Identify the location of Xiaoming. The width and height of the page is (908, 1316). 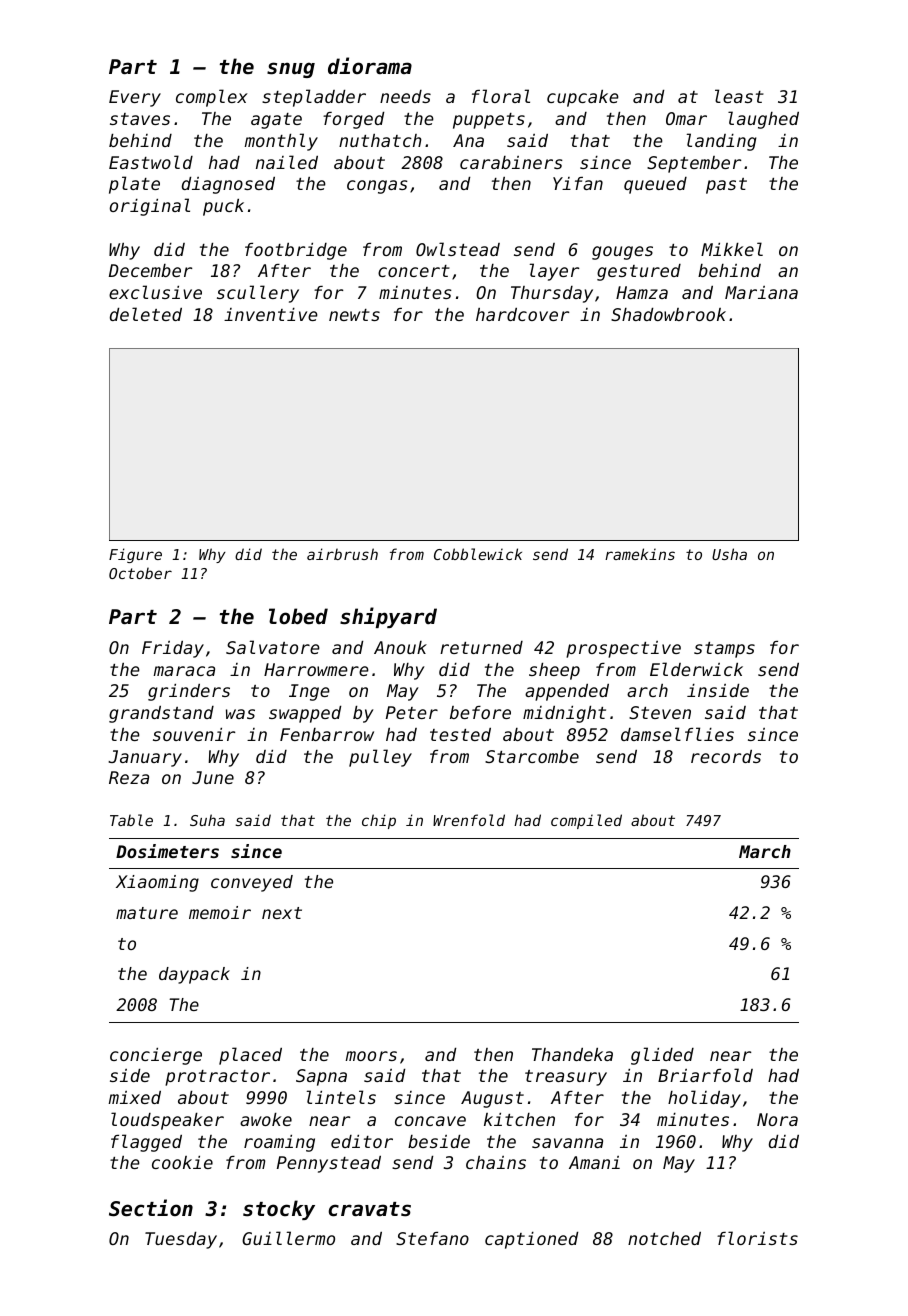
(157, 883).
